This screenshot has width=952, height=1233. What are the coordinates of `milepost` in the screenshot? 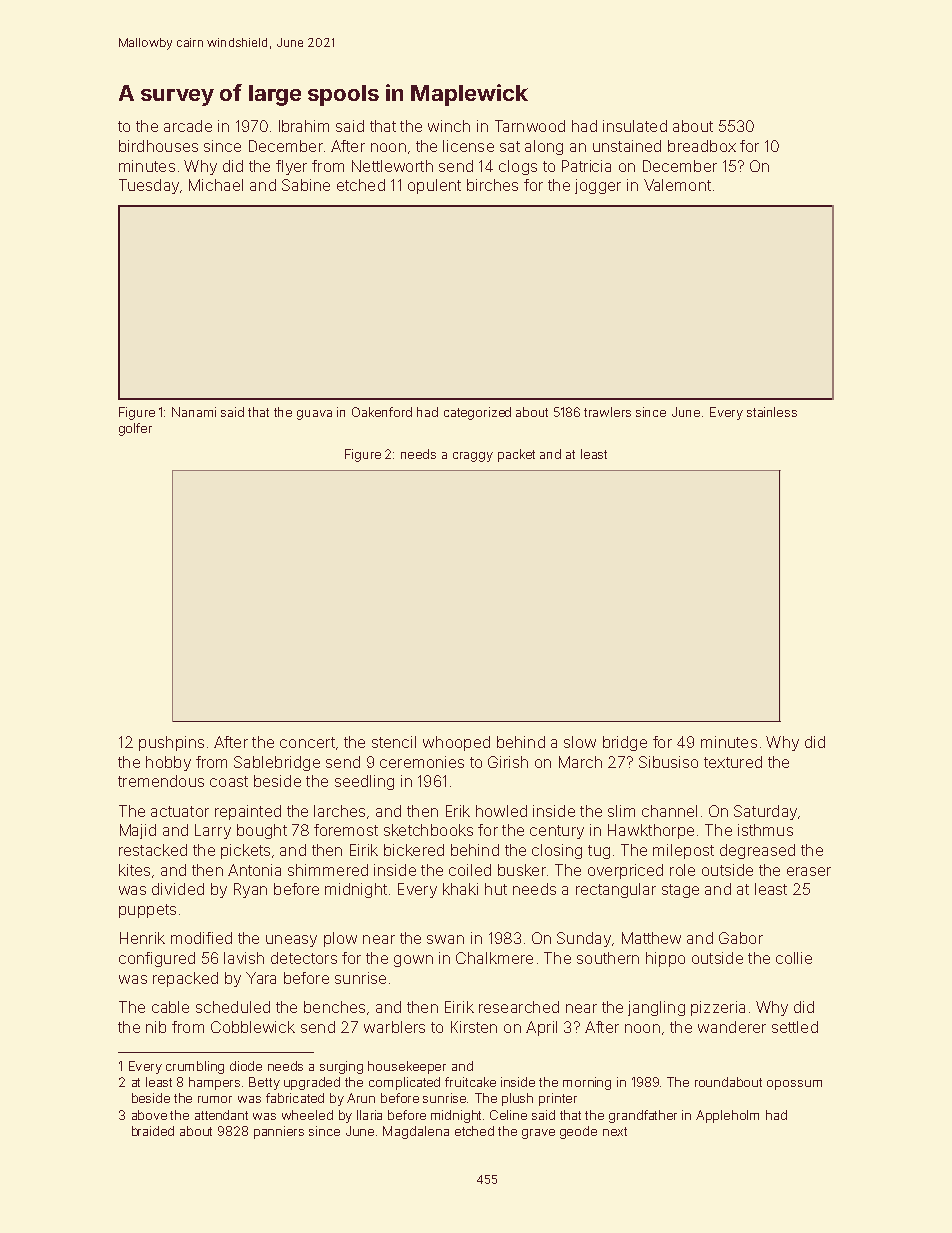 It's located at (683, 851).
